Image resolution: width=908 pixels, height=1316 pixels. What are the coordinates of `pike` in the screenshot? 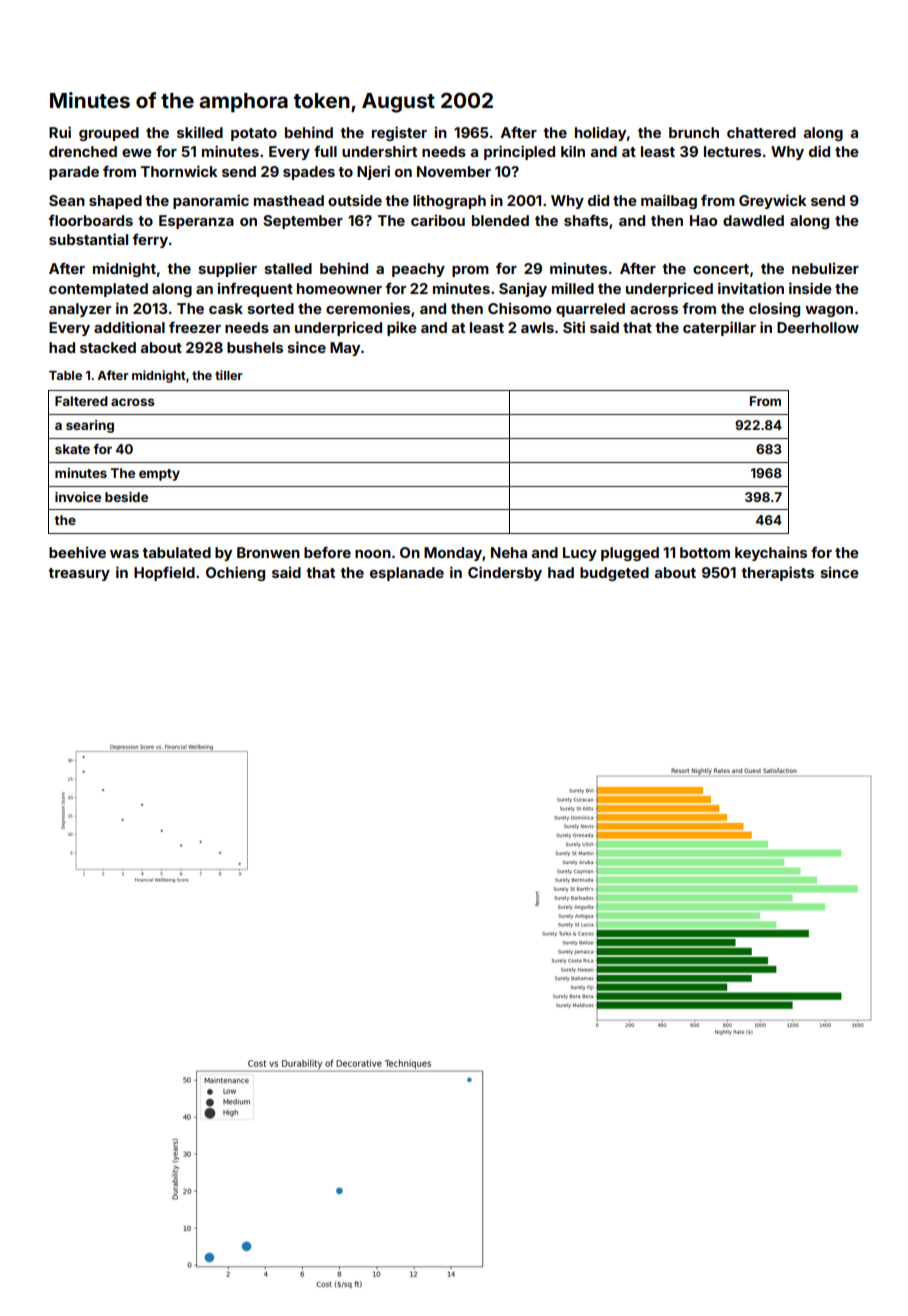 It's located at (402, 328).
